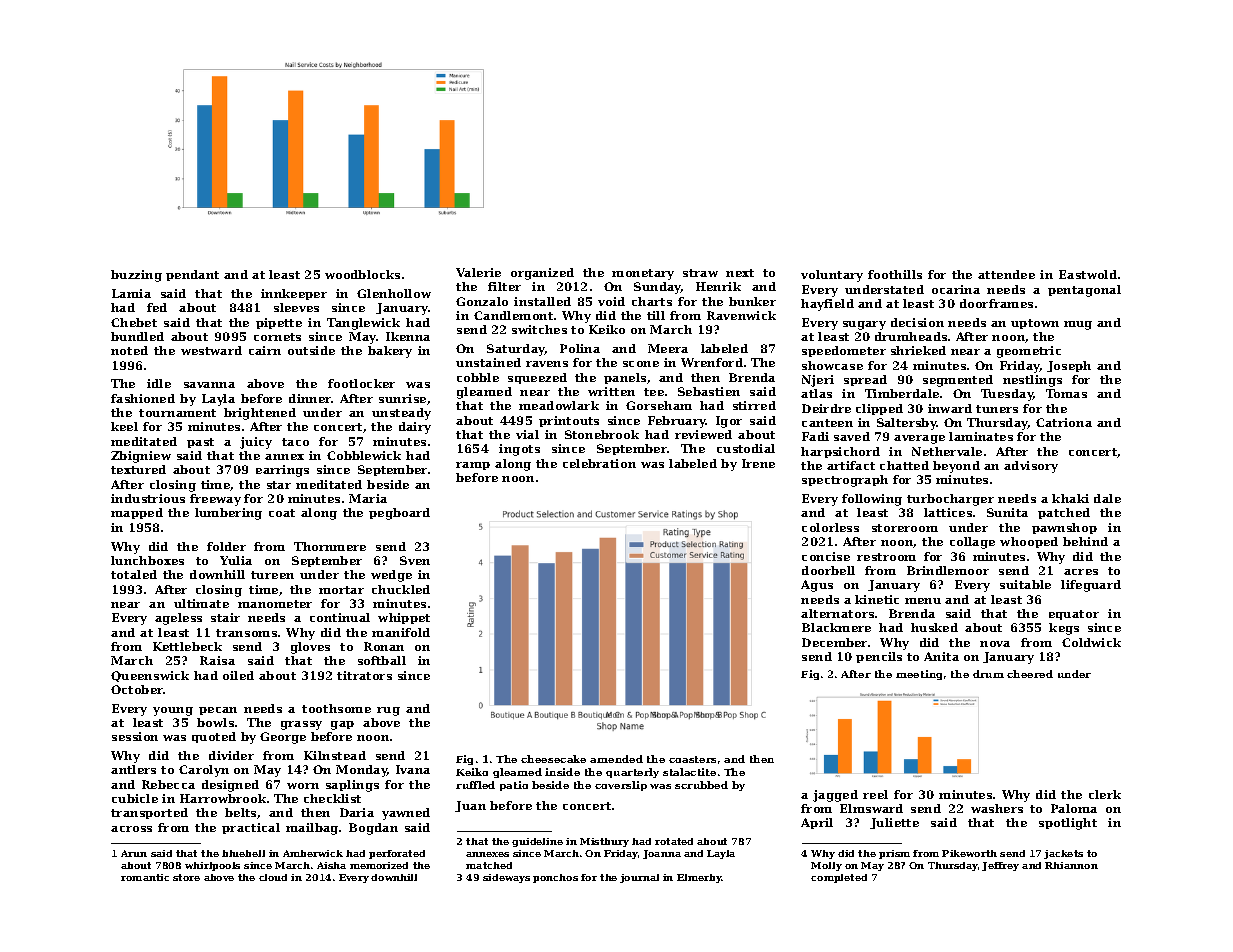 The height and width of the image is (952, 1233). I want to click on Agus, so click(817, 586).
